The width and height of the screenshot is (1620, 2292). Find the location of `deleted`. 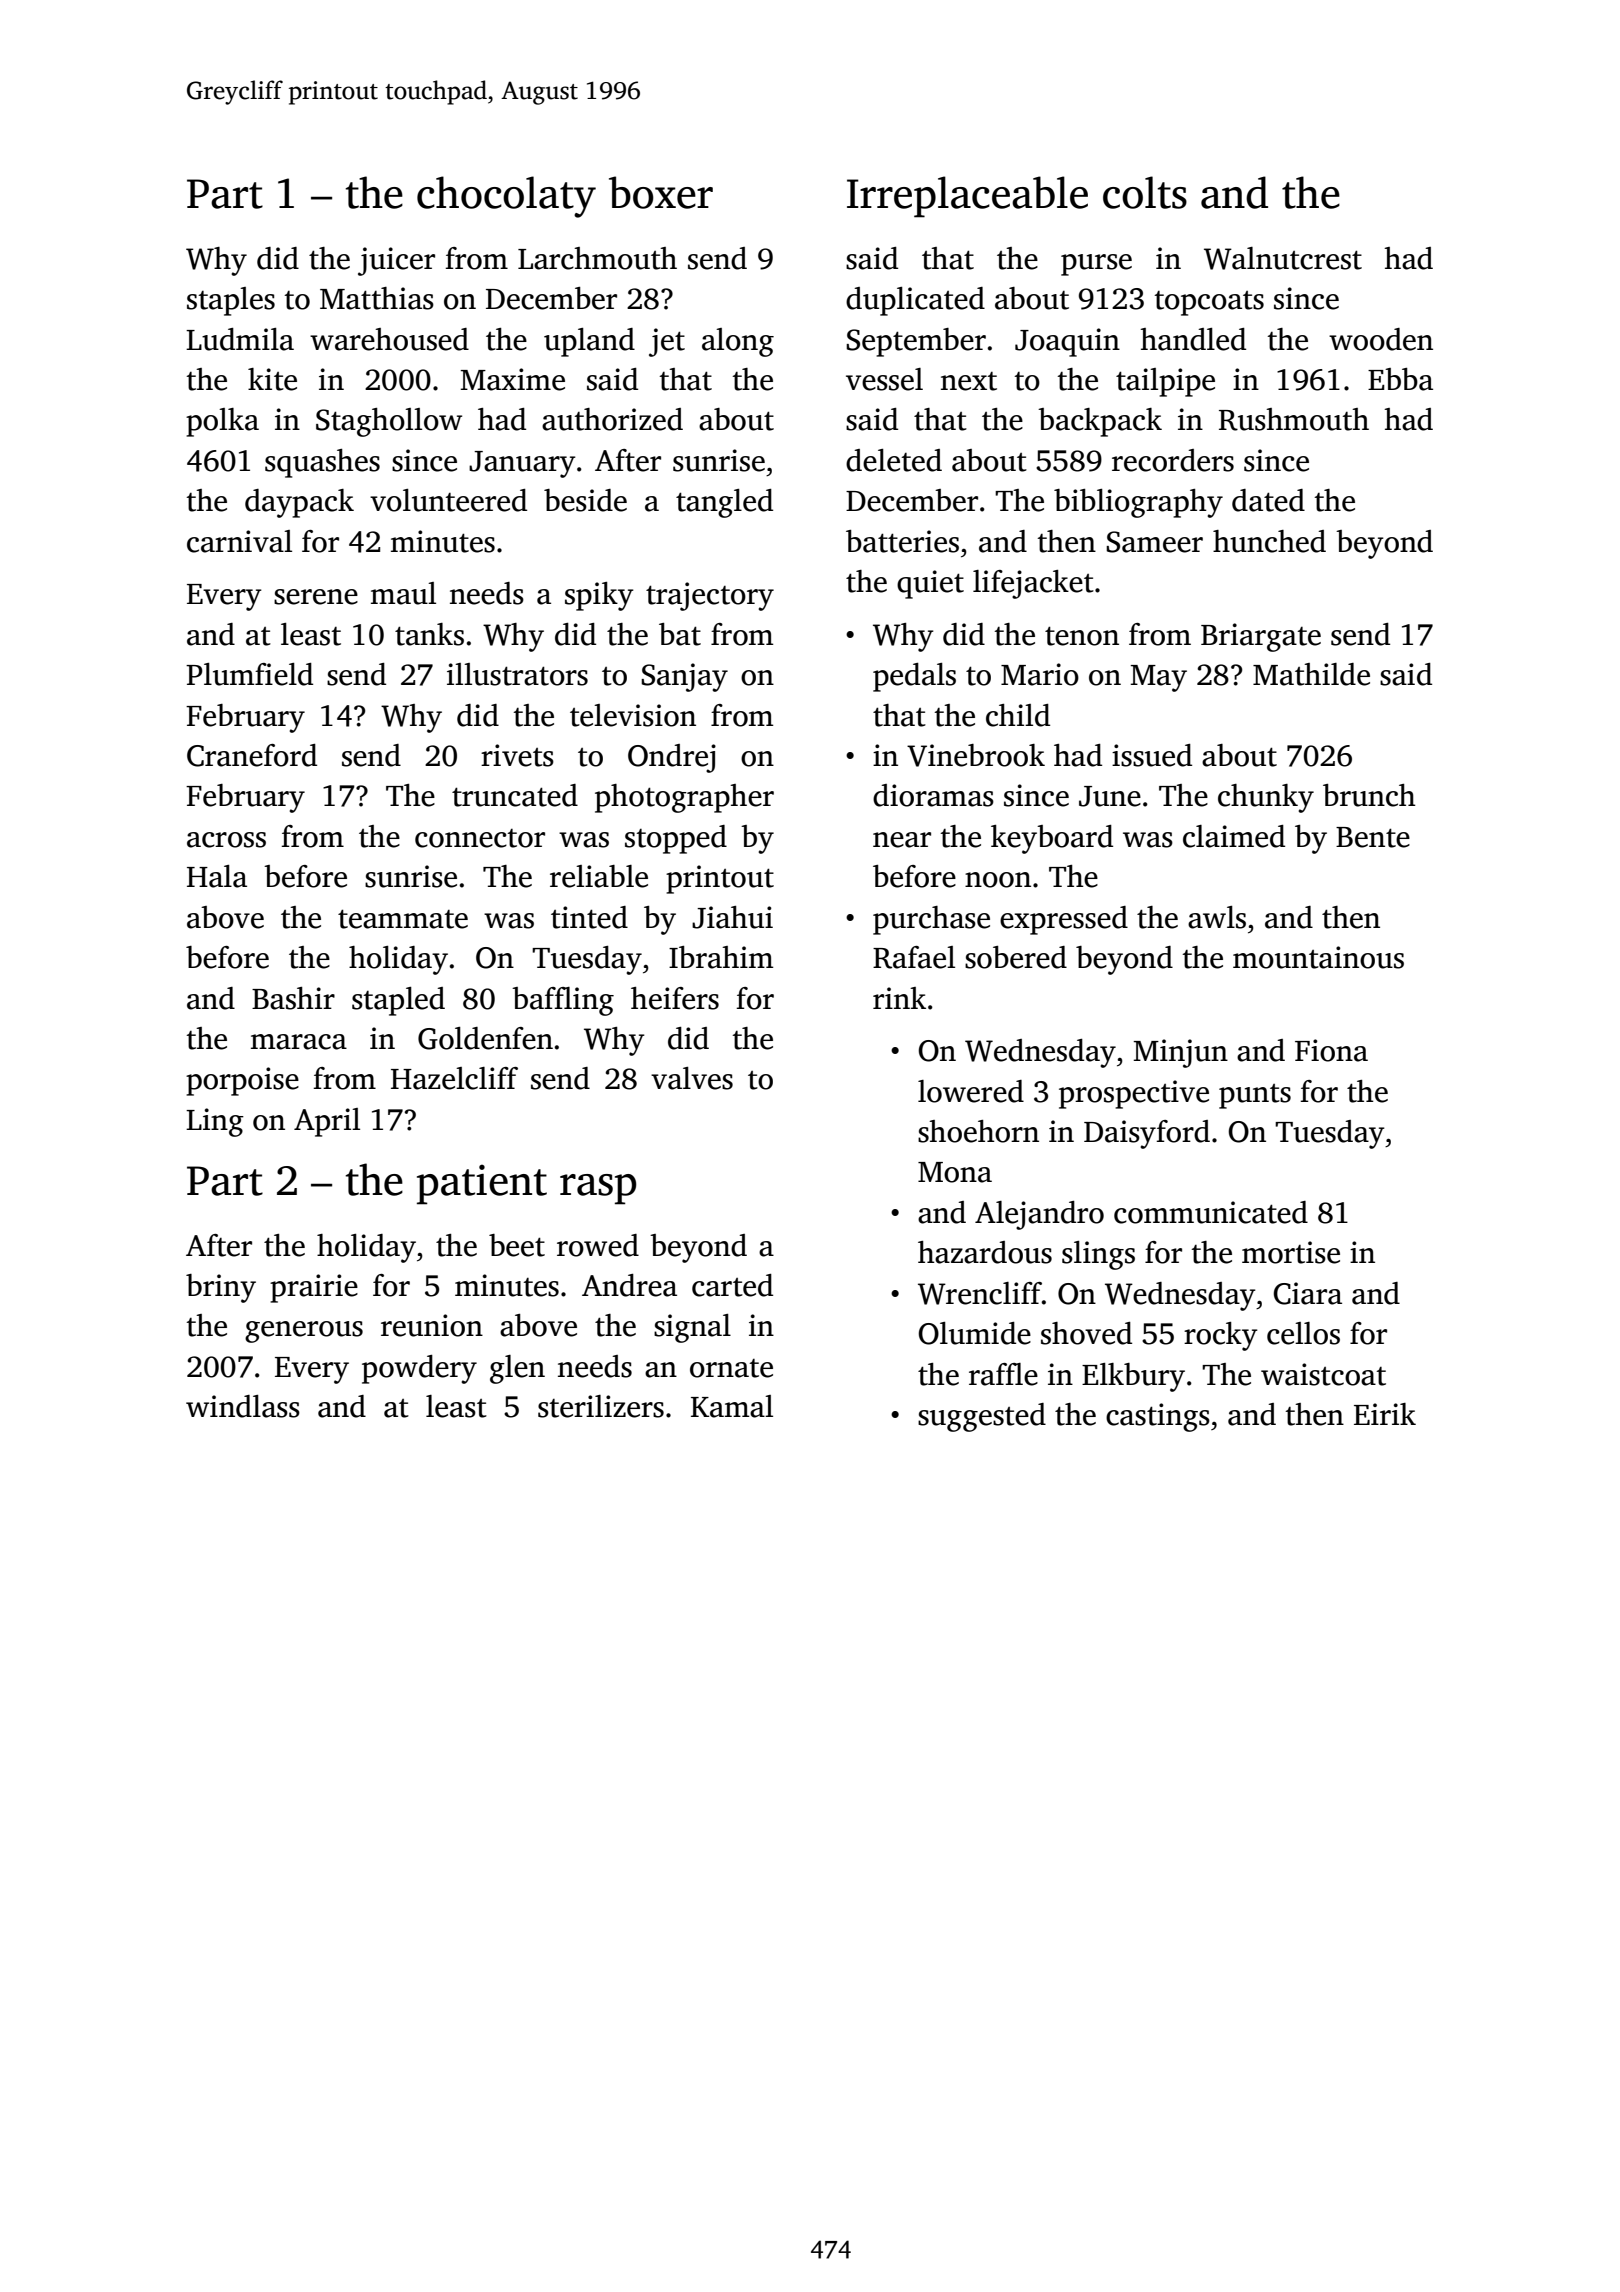

deleted is located at coordinates (894, 460).
